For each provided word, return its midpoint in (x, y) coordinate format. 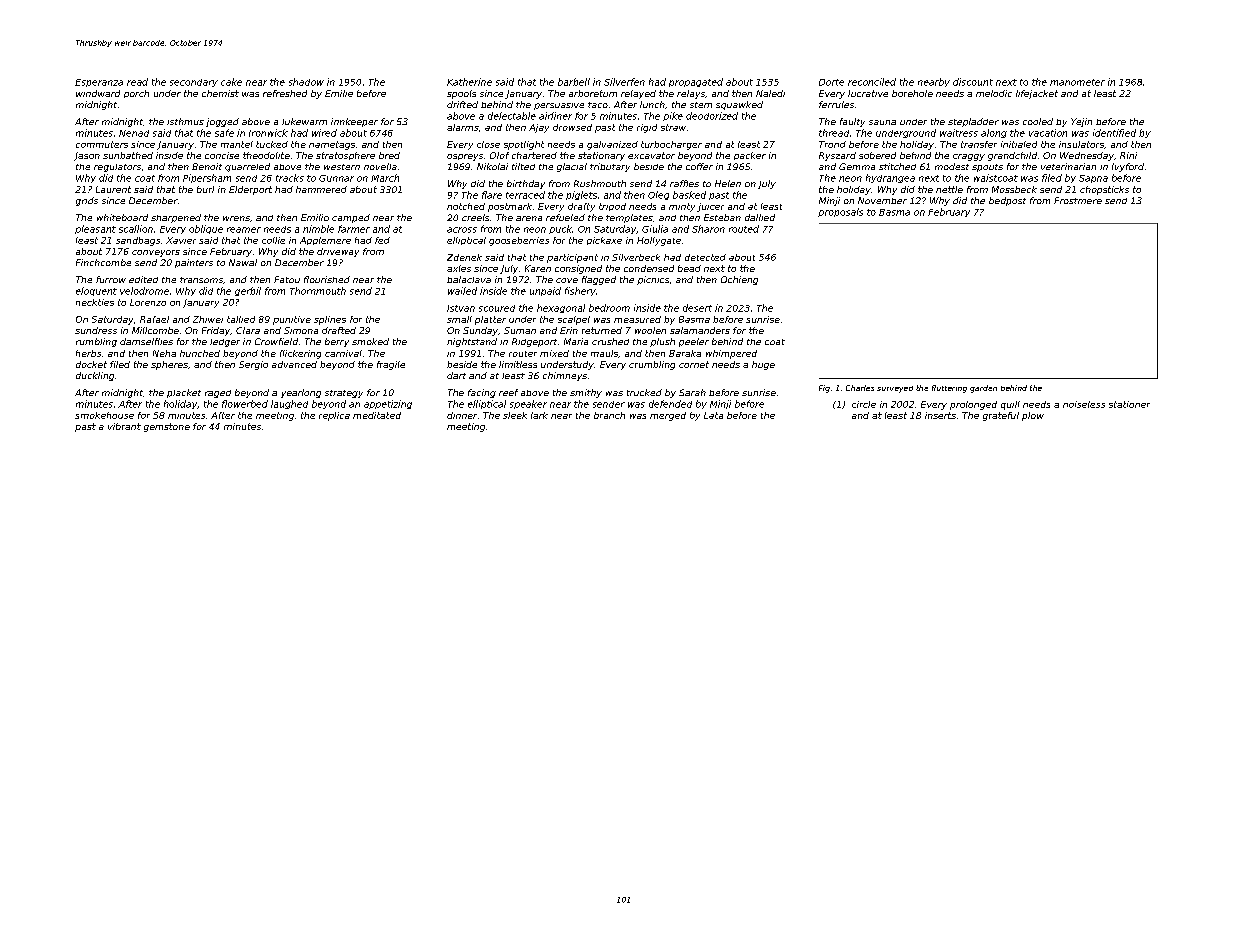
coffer (699, 166)
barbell (574, 82)
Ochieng (739, 280)
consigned (578, 269)
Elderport (250, 190)
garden (983, 389)
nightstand (472, 342)
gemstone (167, 427)
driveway (338, 252)
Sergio (253, 365)
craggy (969, 157)
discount (973, 82)
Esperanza (99, 83)
